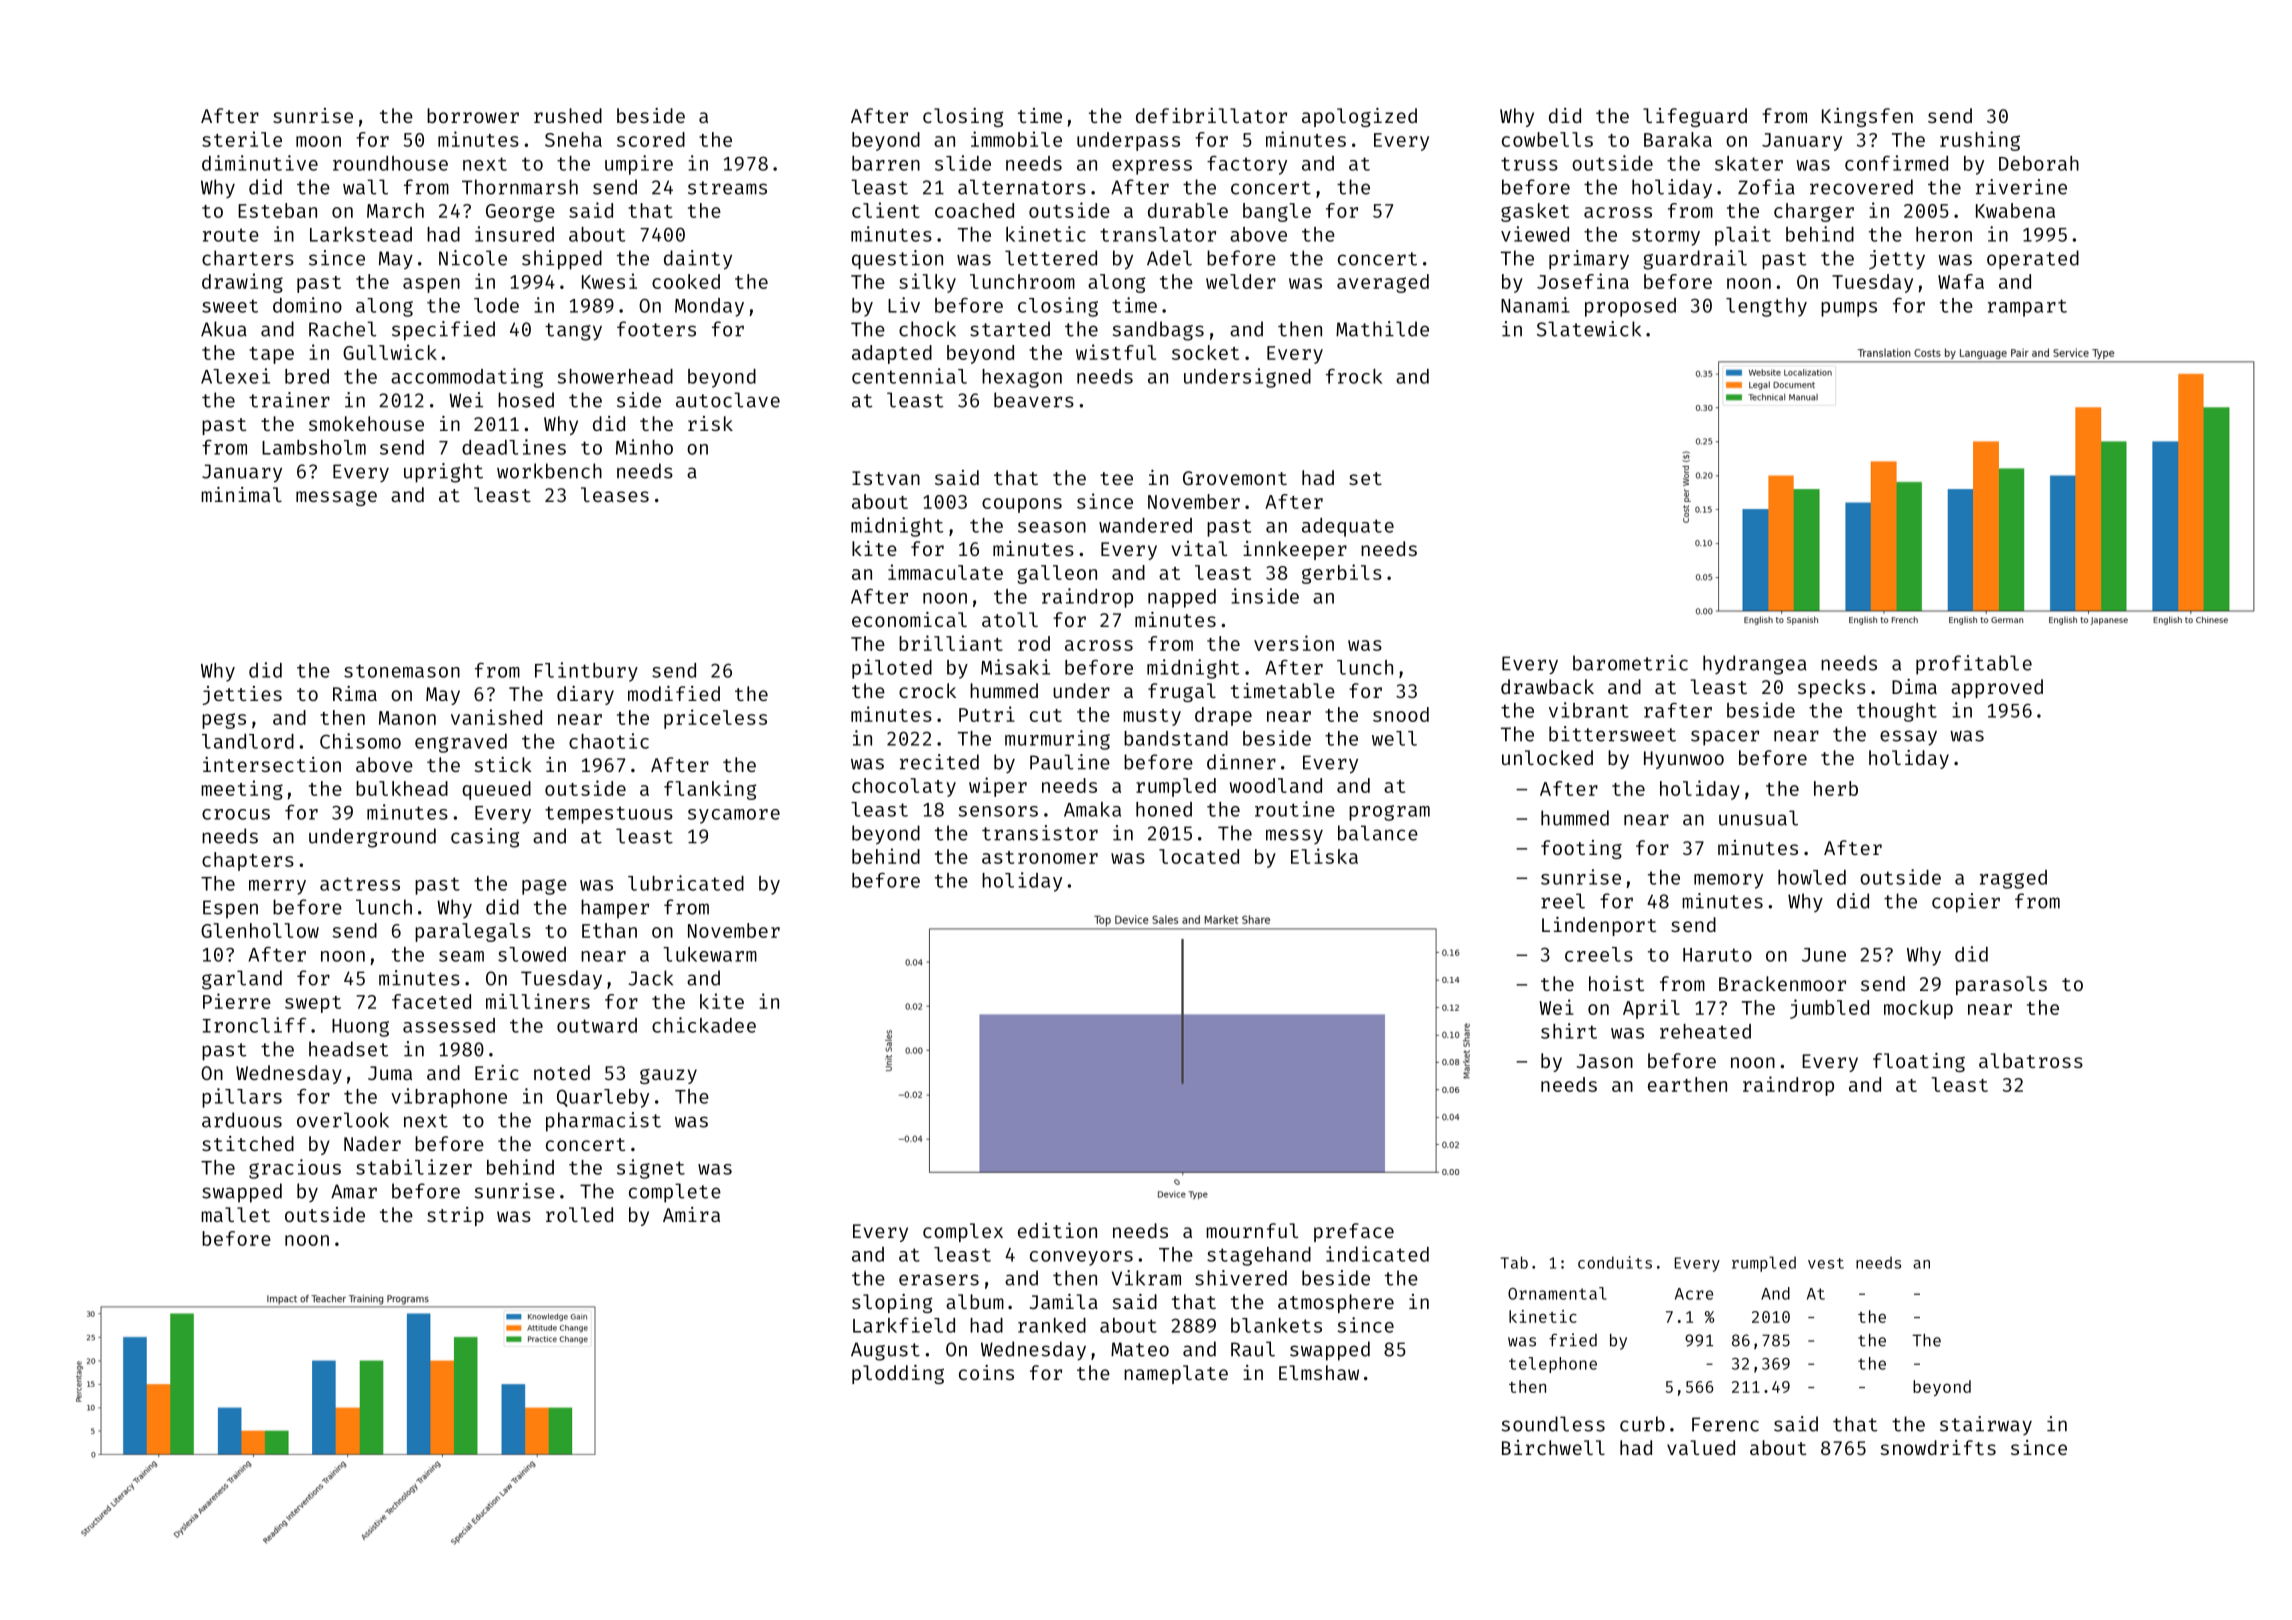 The width and height of the image is (2292, 1620). Describe the element at coordinates (1938, 1447) in the image. I see `snowdrifts` at that location.
